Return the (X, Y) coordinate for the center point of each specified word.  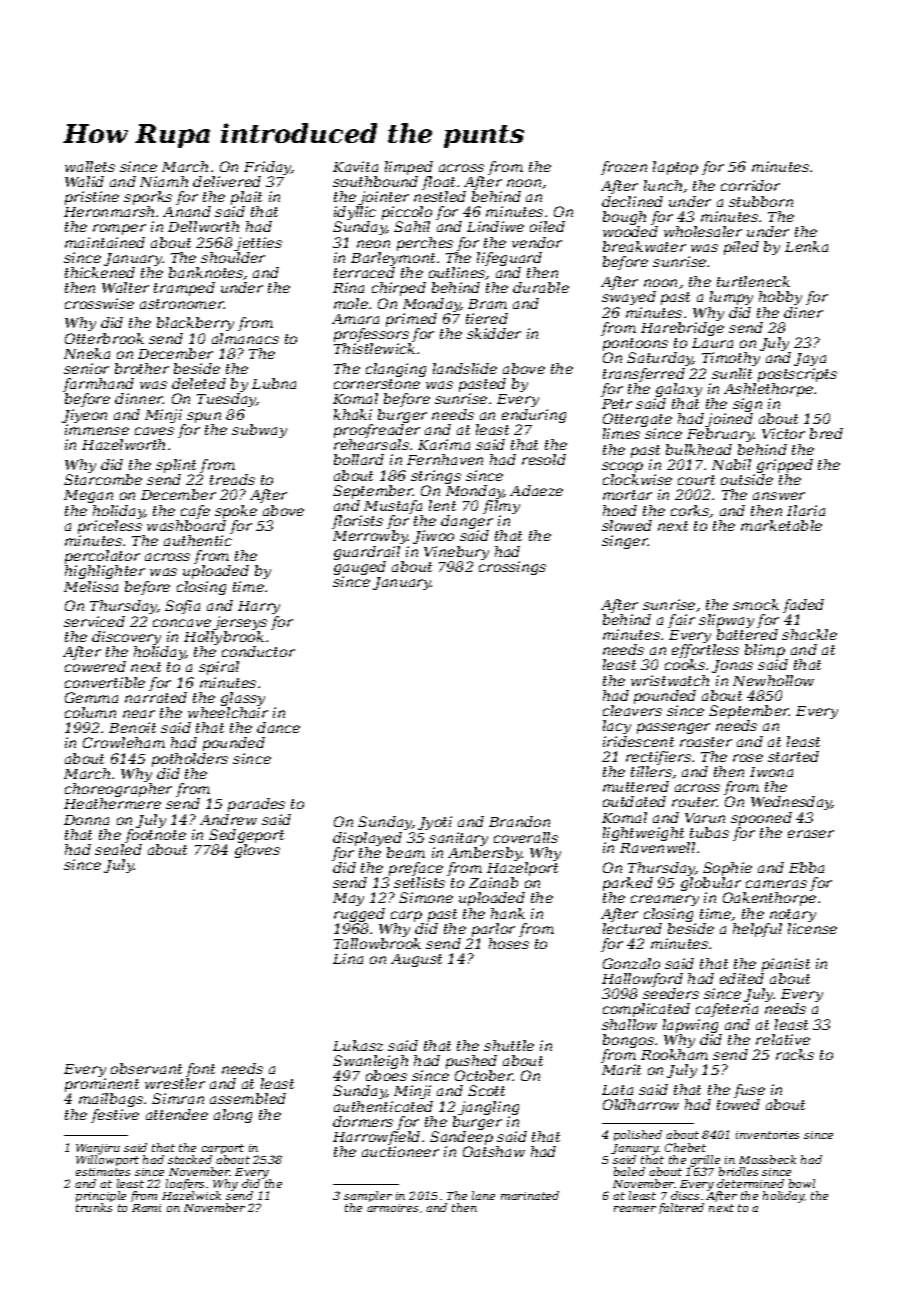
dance (278, 727)
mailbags (111, 1100)
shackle (809, 634)
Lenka (806, 246)
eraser (811, 834)
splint (176, 466)
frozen (624, 168)
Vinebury (456, 553)
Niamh (164, 181)
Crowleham (124, 742)
